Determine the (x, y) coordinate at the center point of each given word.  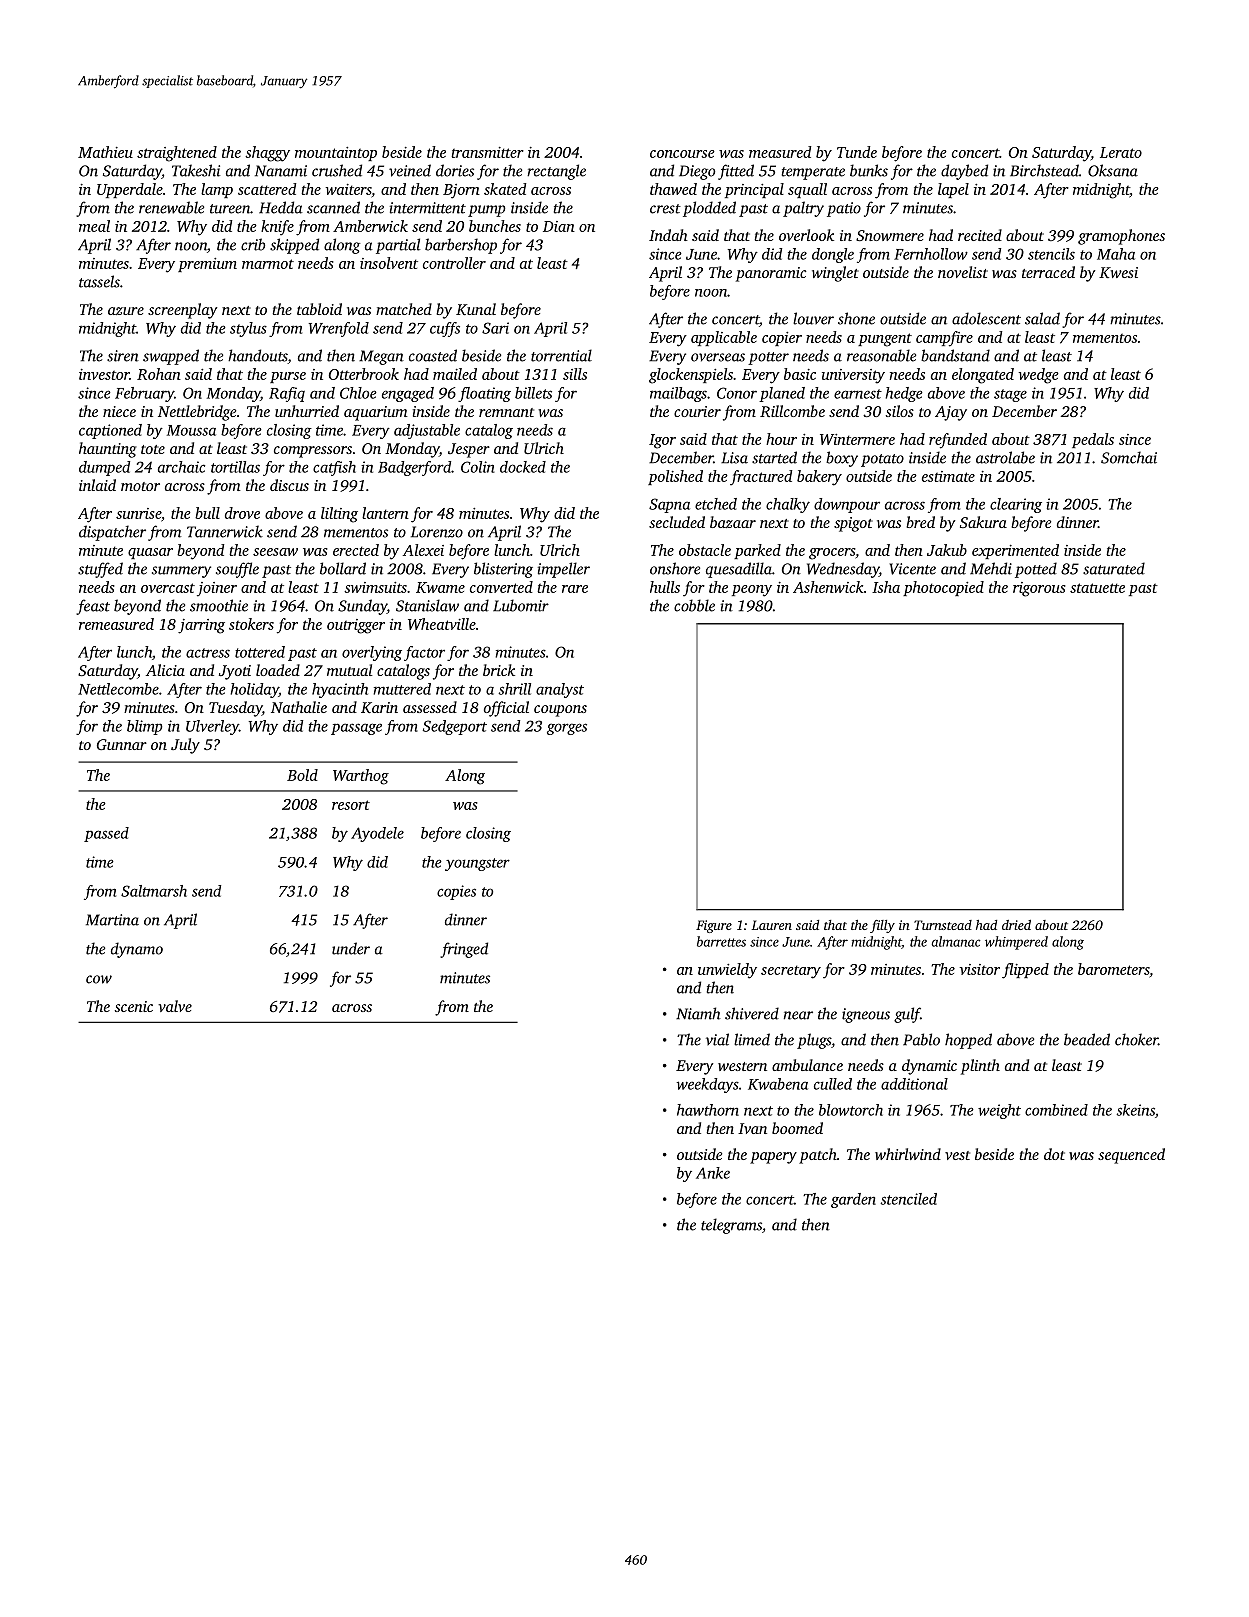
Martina (112, 920)
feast (93, 607)
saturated (1114, 568)
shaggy (267, 154)
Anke (713, 1173)
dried (1016, 925)
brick (499, 670)
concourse (682, 154)
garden (853, 1200)
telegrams (731, 1226)
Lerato (1121, 152)
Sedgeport (455, 727)
